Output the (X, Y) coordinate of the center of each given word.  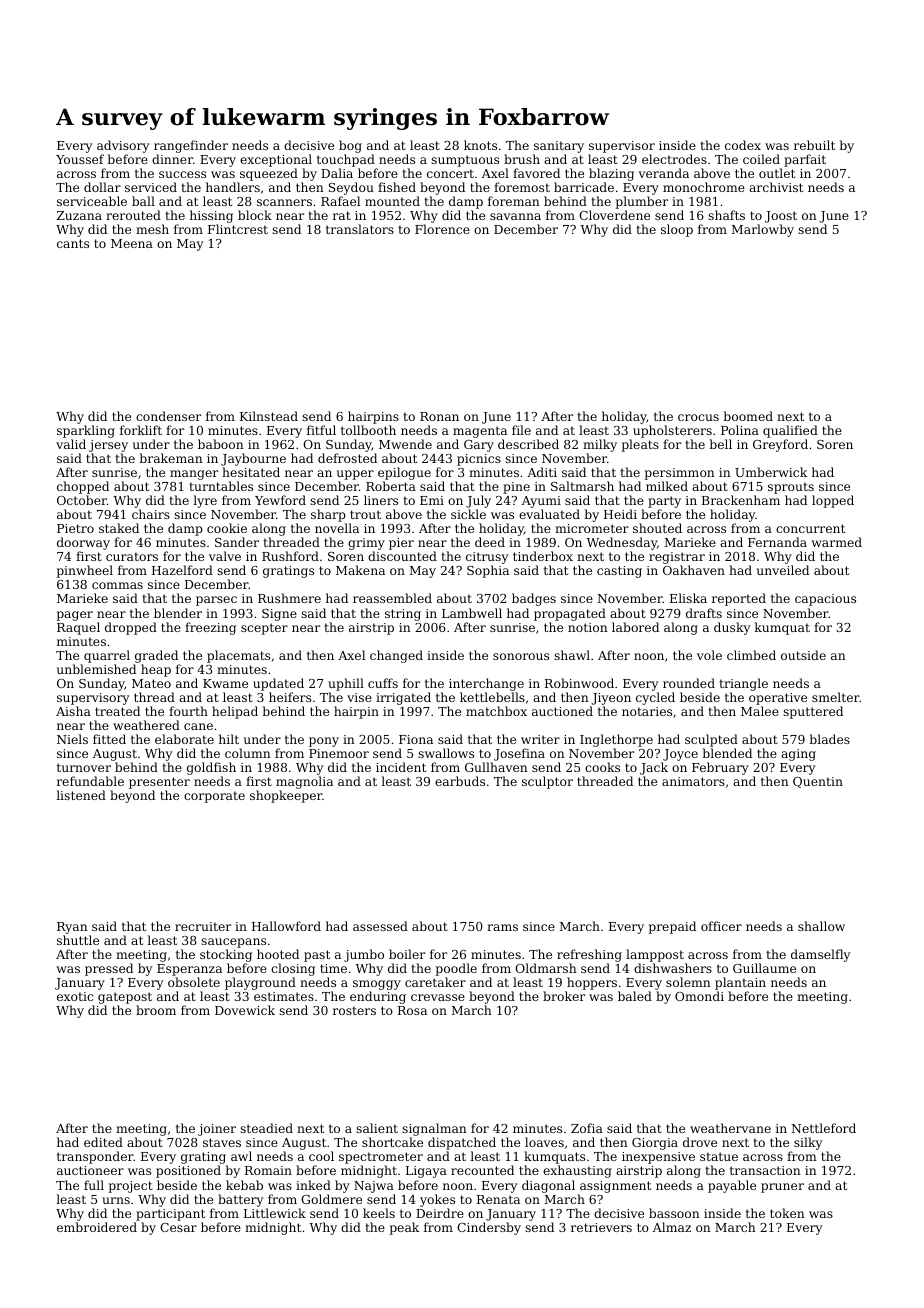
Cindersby (489, 1228)
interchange (486, 684)
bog (350, 146)
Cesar (178, 1227)
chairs (151, 514)
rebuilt (814, 145)
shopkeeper (286, 796)
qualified (790, 431)
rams (502, 927)
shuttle (78, 940)
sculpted (711, 740)
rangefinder (191, 146)
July (478, 501)
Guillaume (764, 968)
